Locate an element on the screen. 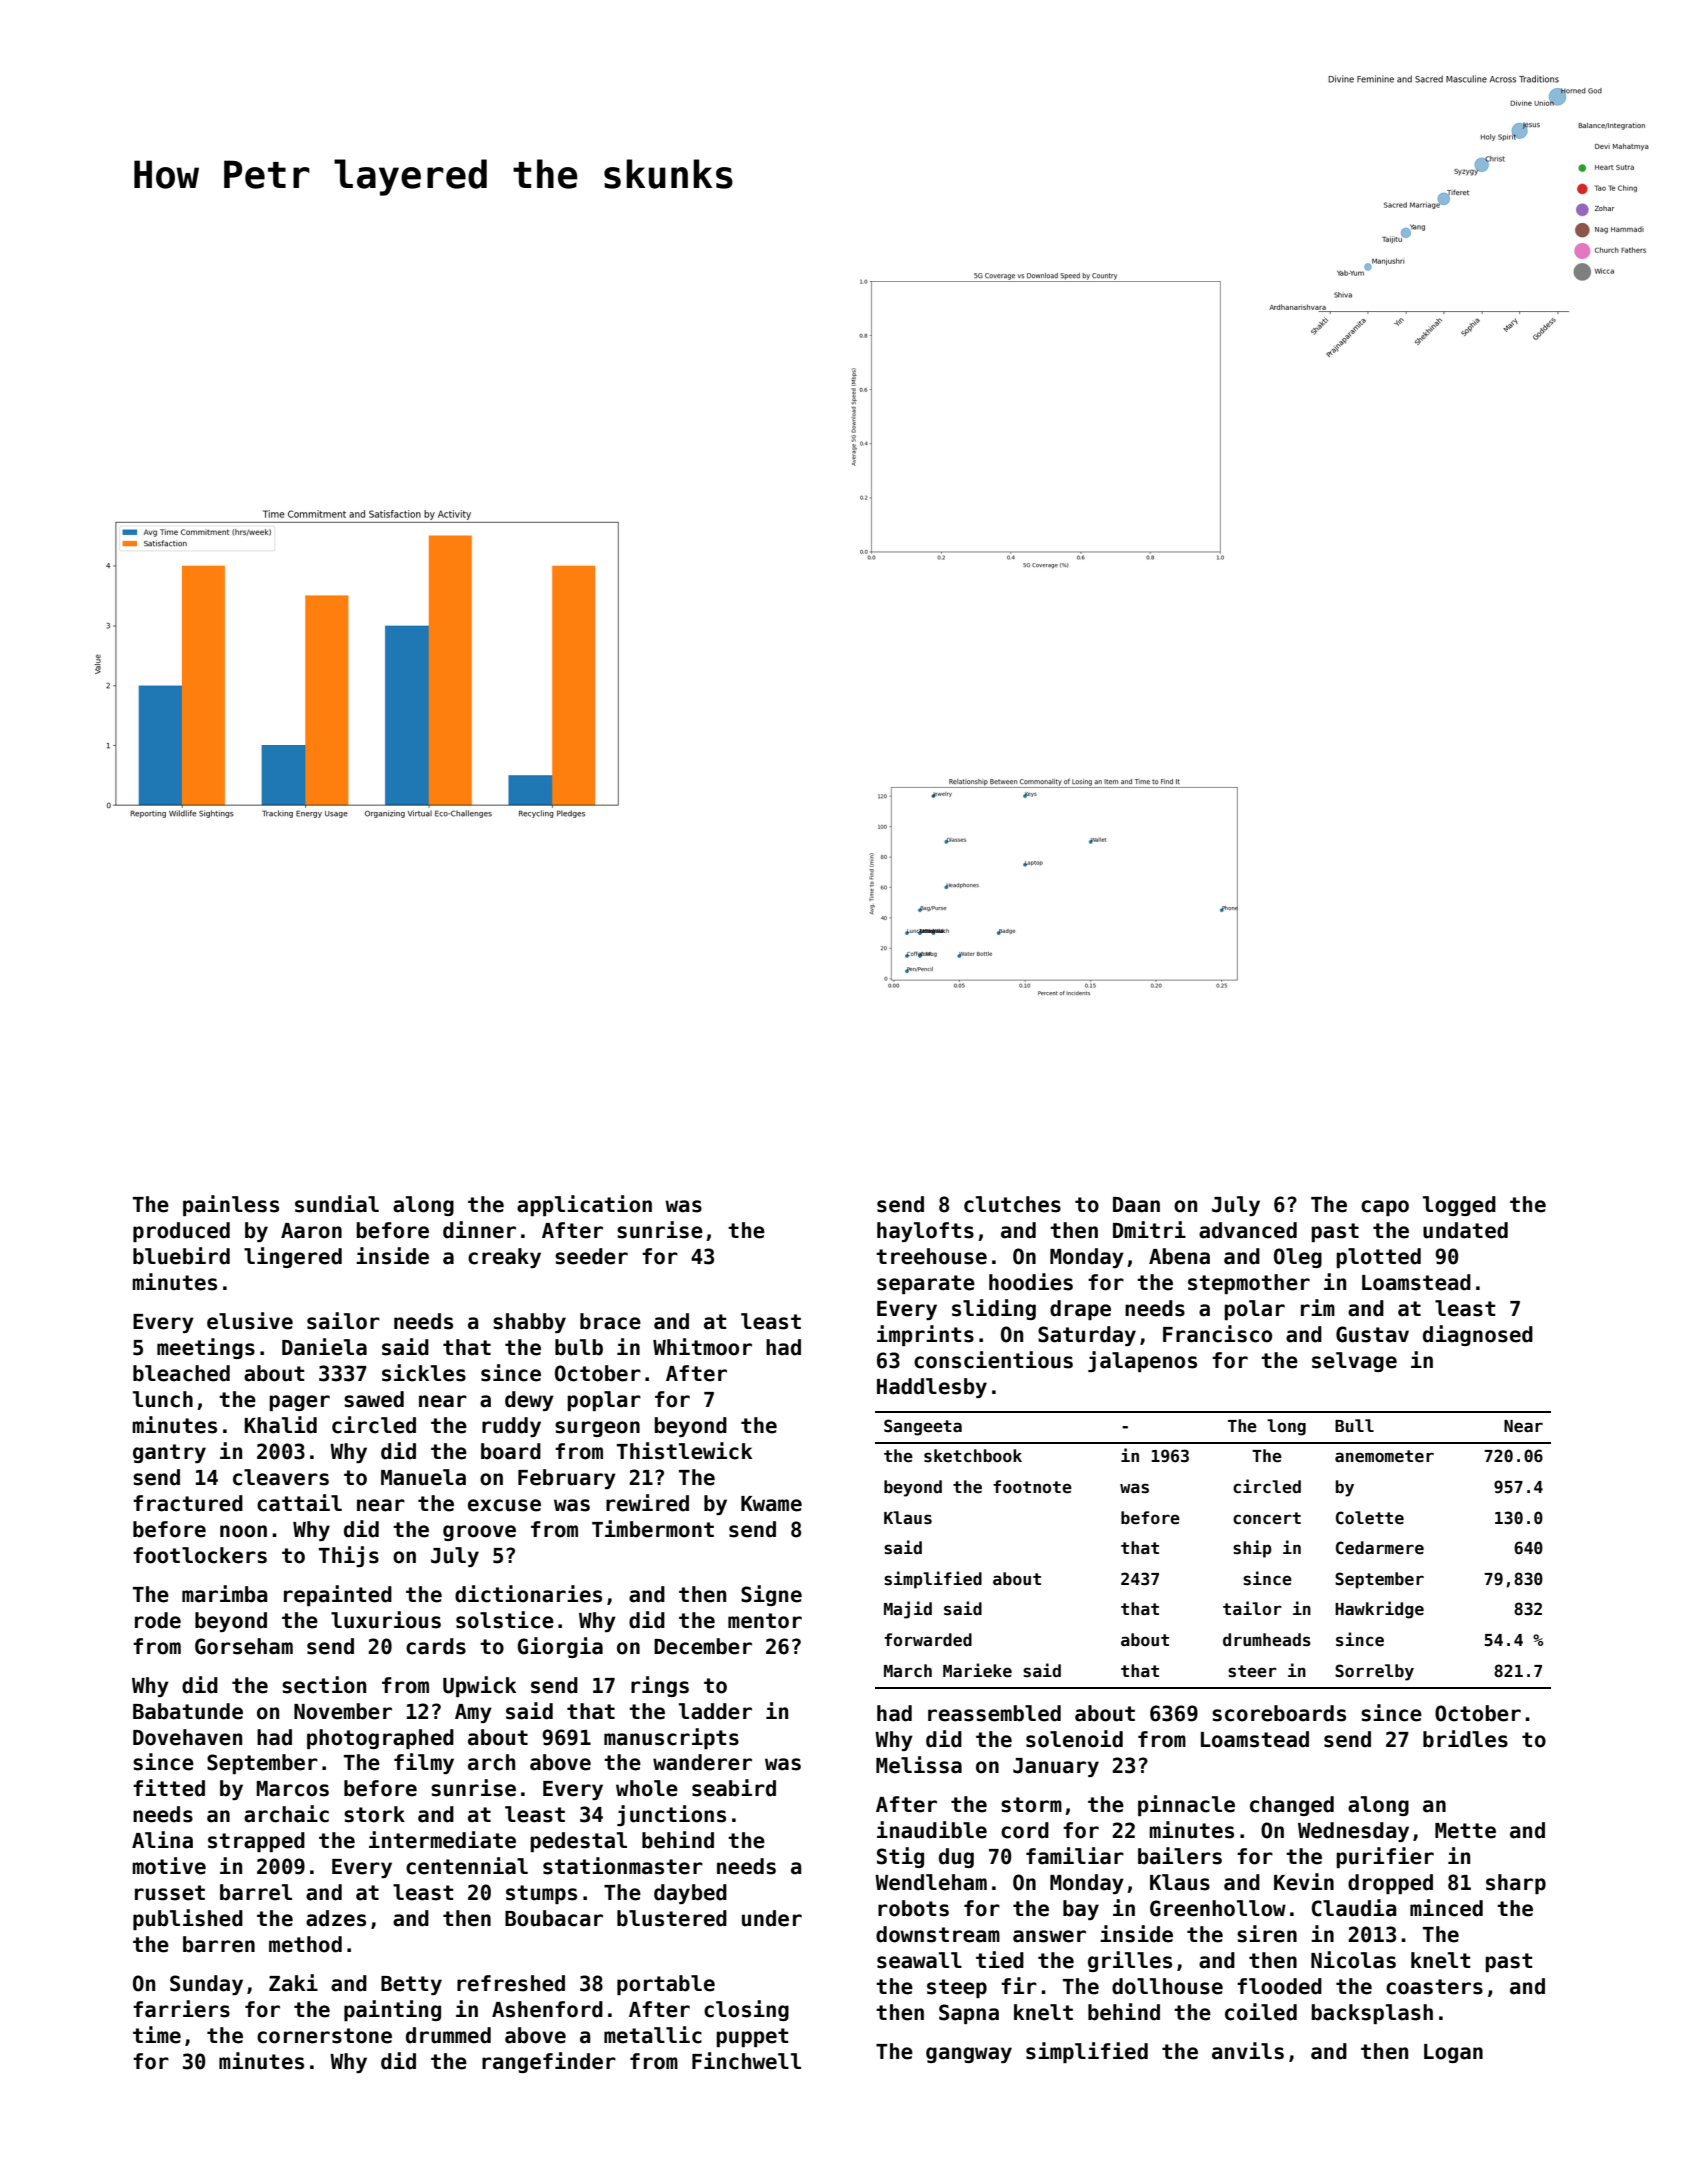  drummed is located at coordinates (448, 2035).
